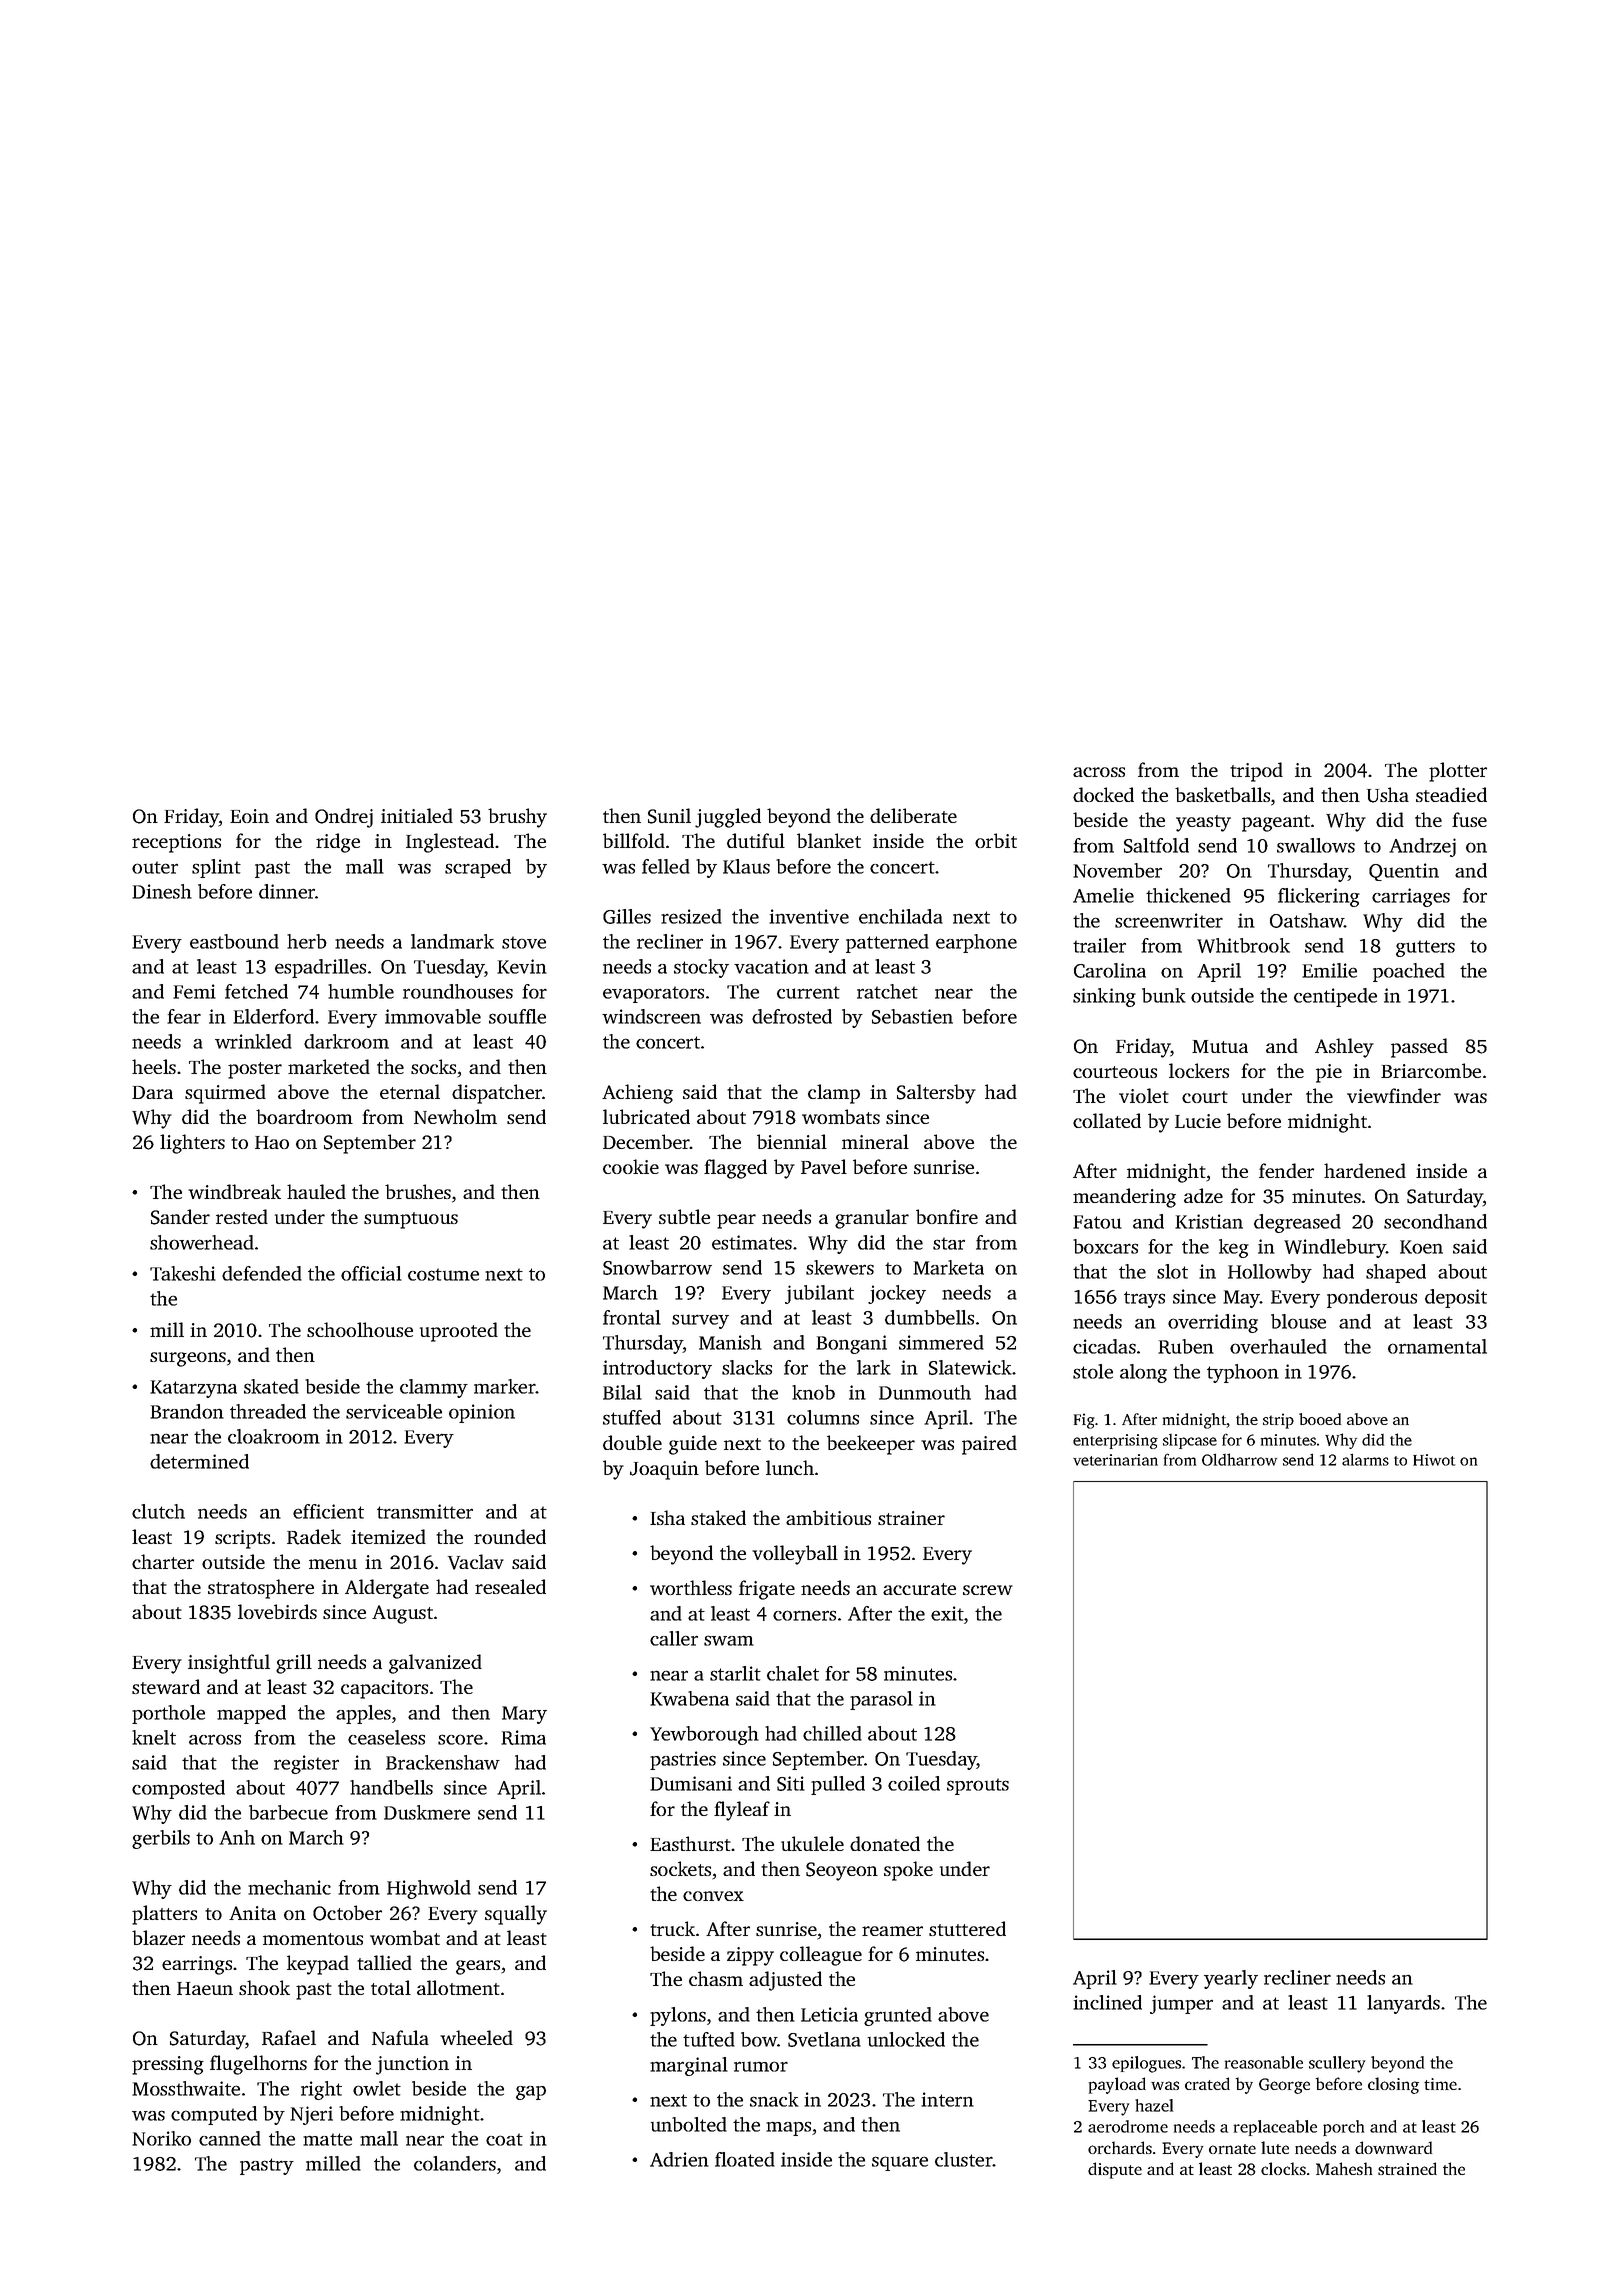  I want to click on alarms, so click(1365, 1460).
